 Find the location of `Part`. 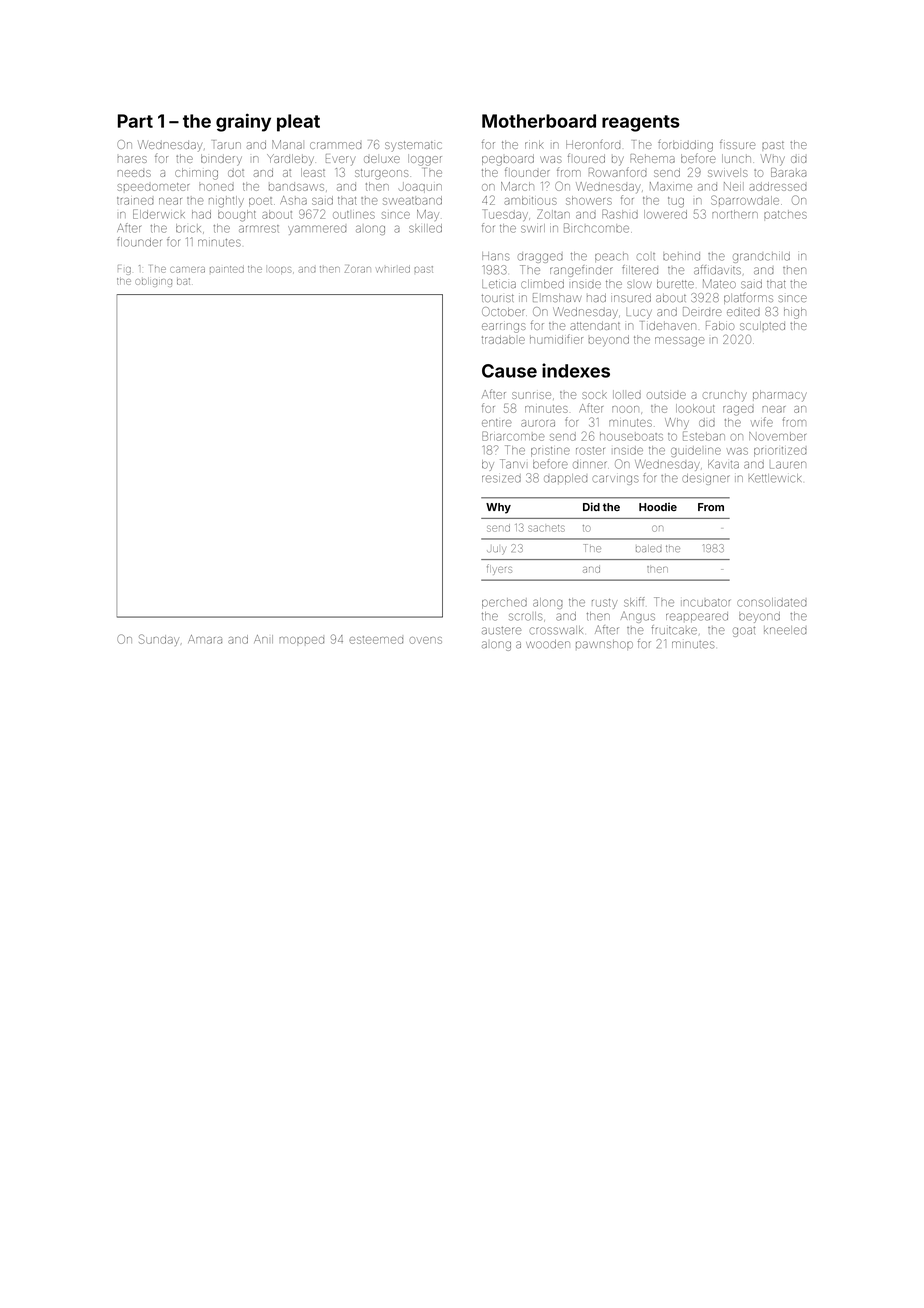

Part is located at coordinates (135, 121).
